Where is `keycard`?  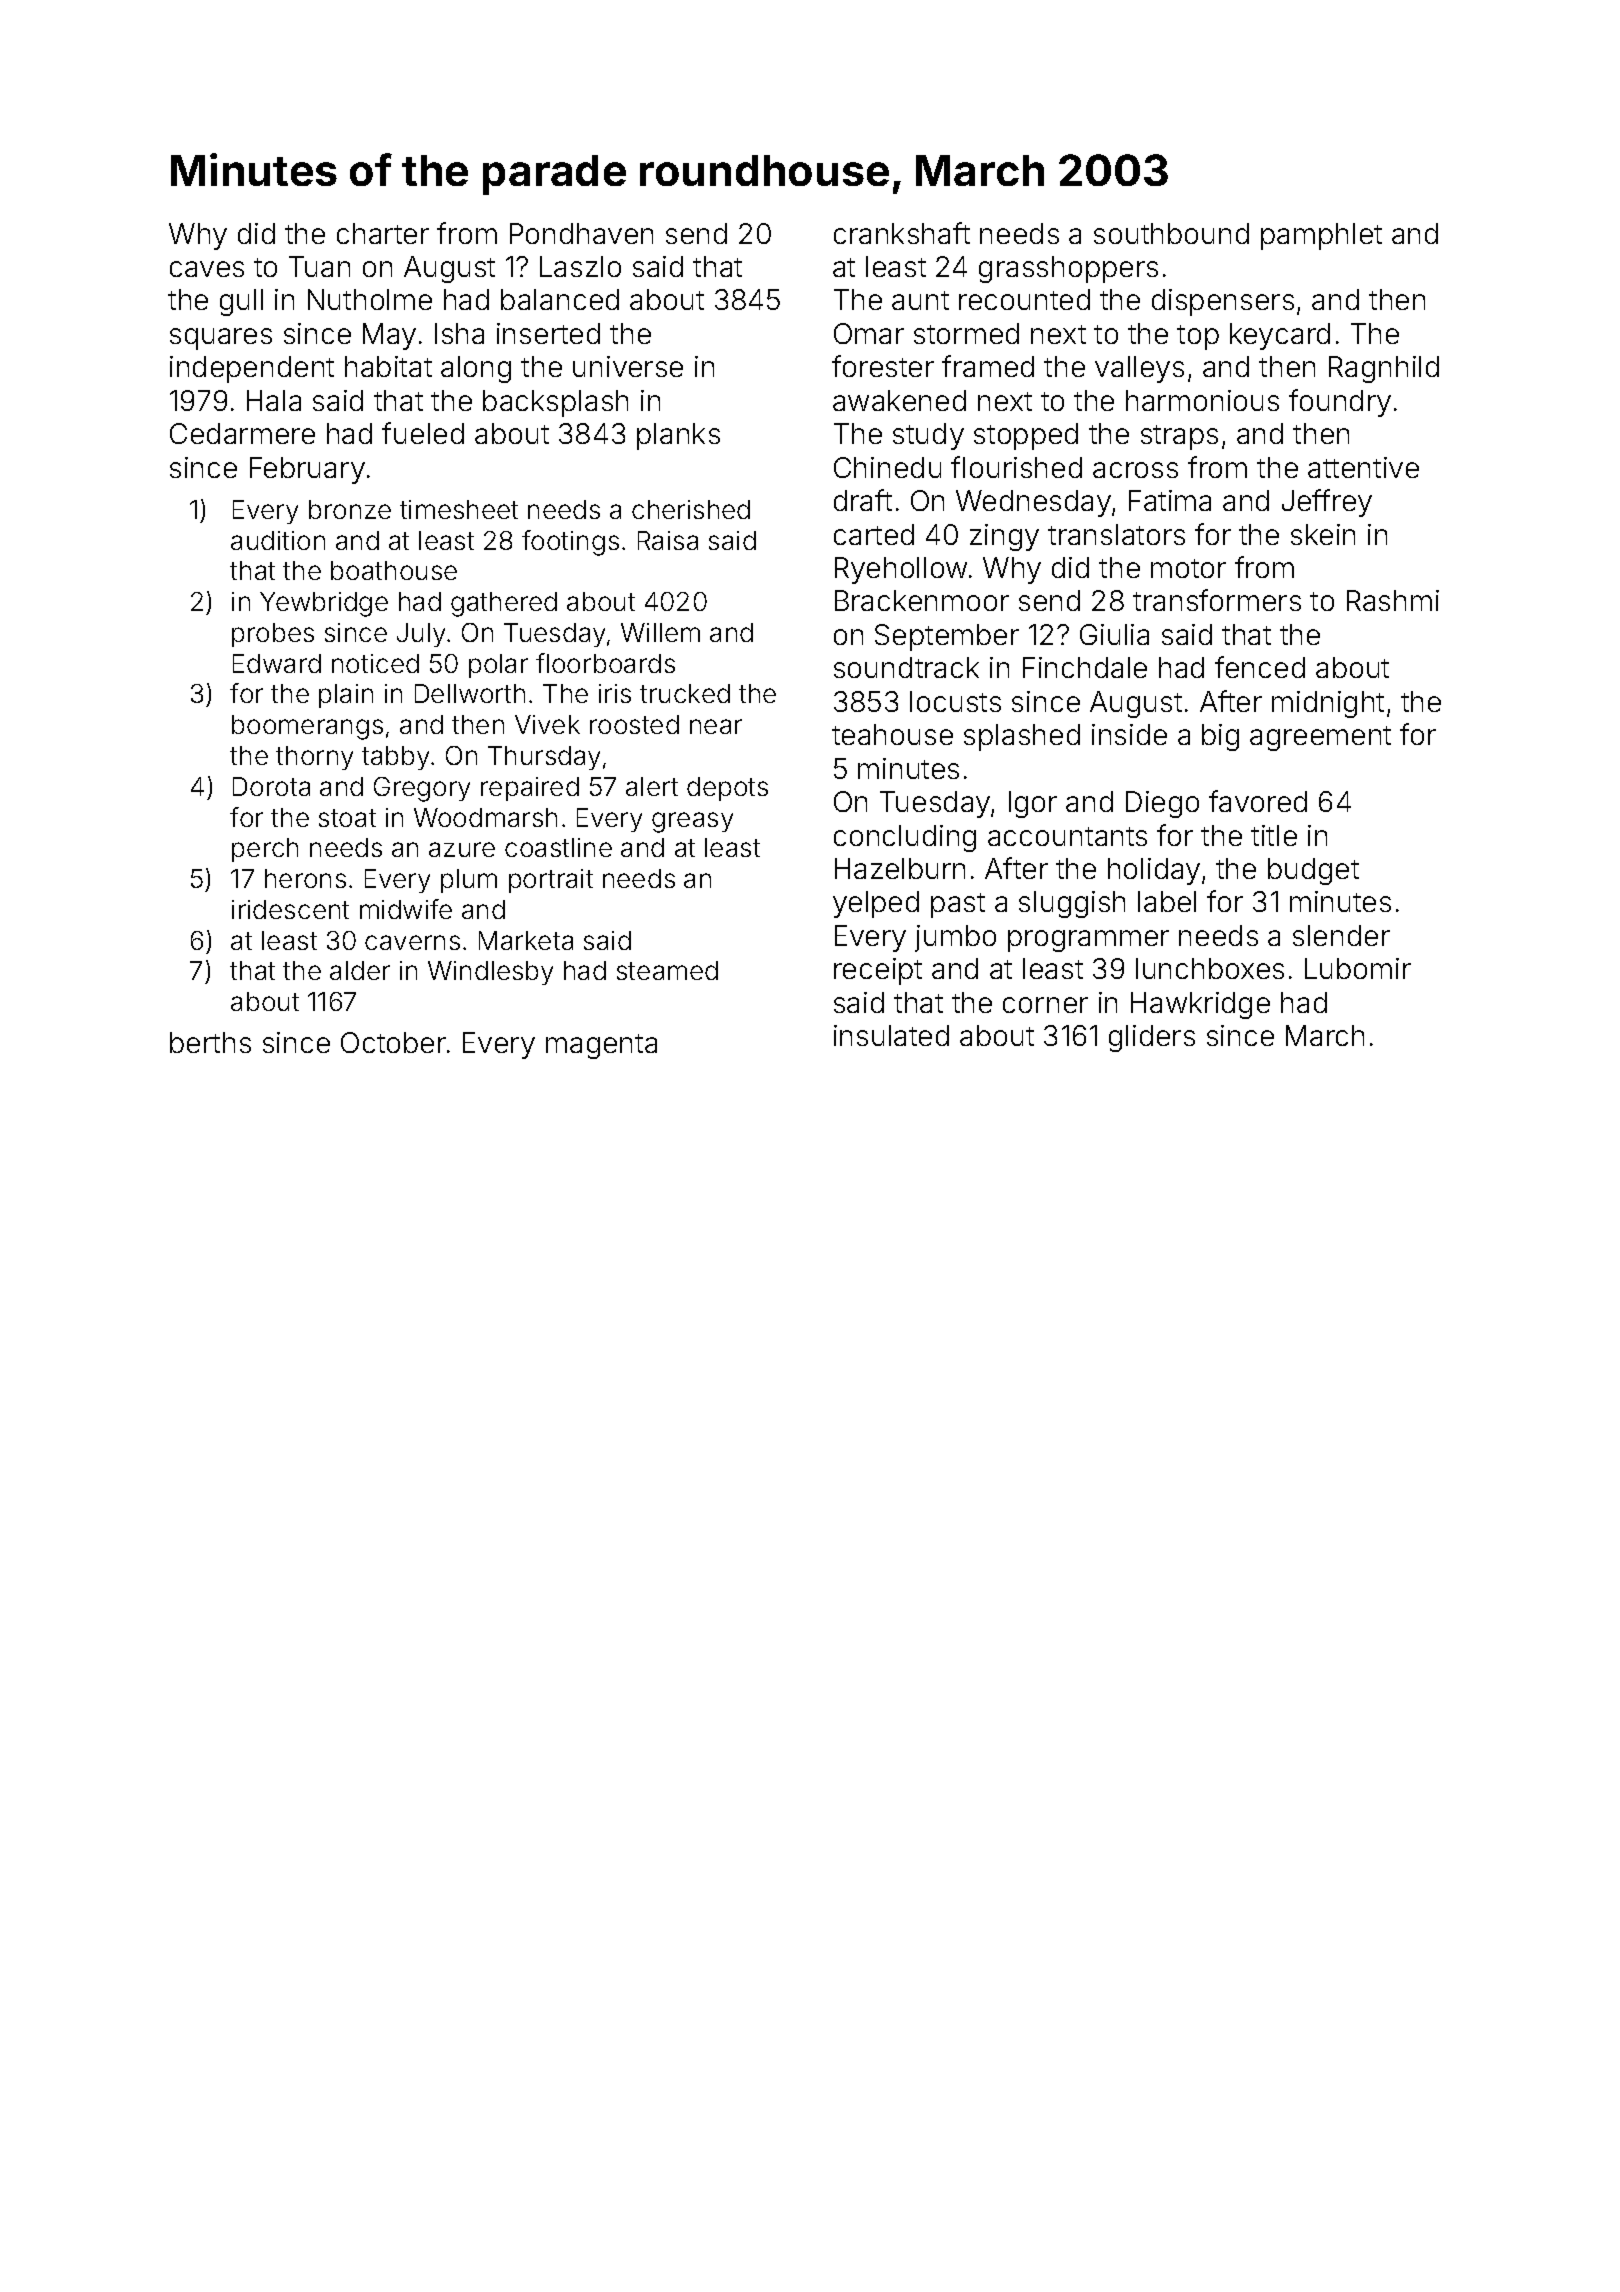
keycard is located at coordinates (1280, 336).
